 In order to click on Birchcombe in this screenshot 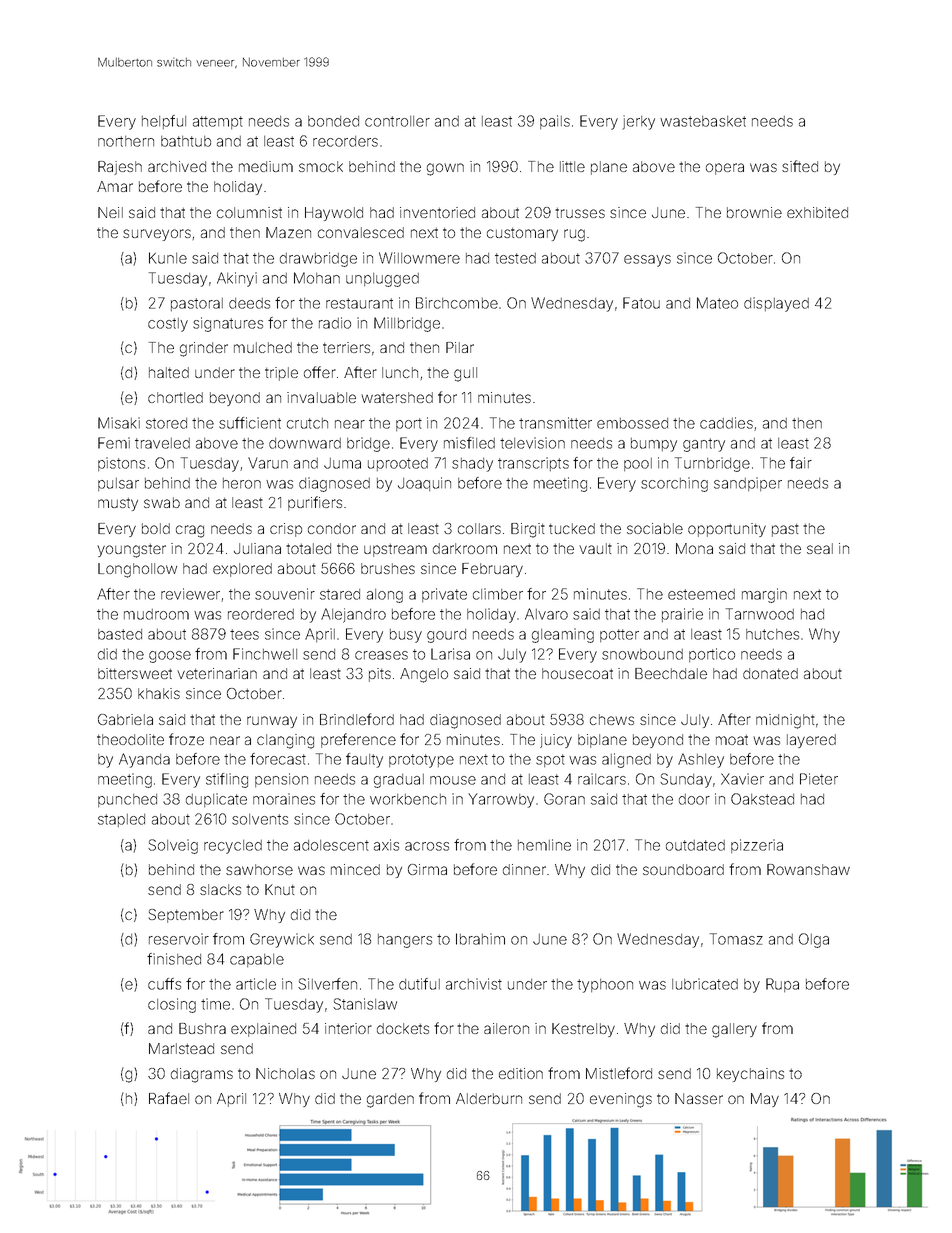, I will do `click(457, 303)`.
